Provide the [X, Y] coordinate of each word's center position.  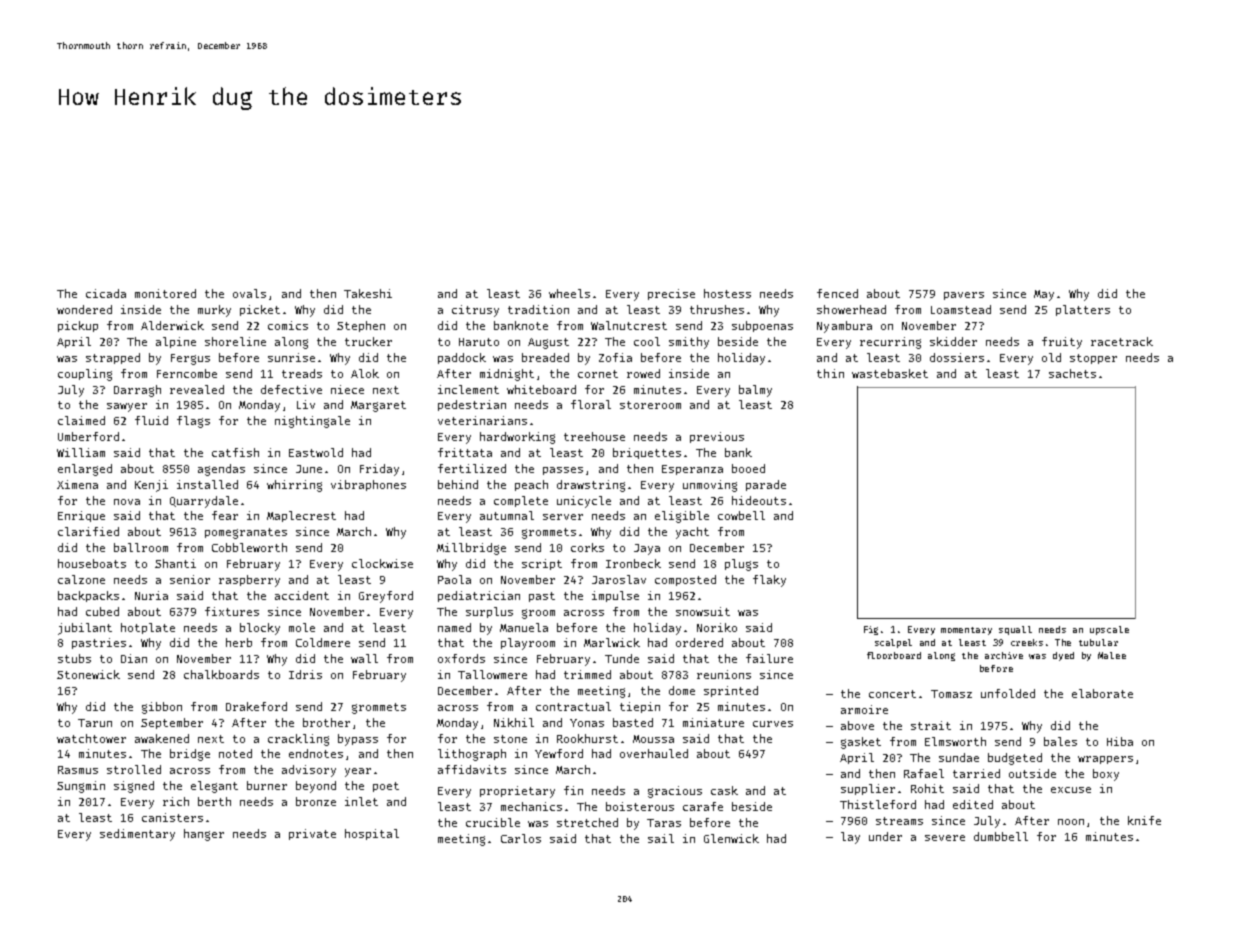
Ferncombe [187, 373]
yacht [692, 533]
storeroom [650, 405]
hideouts [759, 500]
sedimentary [137, 835]
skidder [953, 341]
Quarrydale [204, 502]
